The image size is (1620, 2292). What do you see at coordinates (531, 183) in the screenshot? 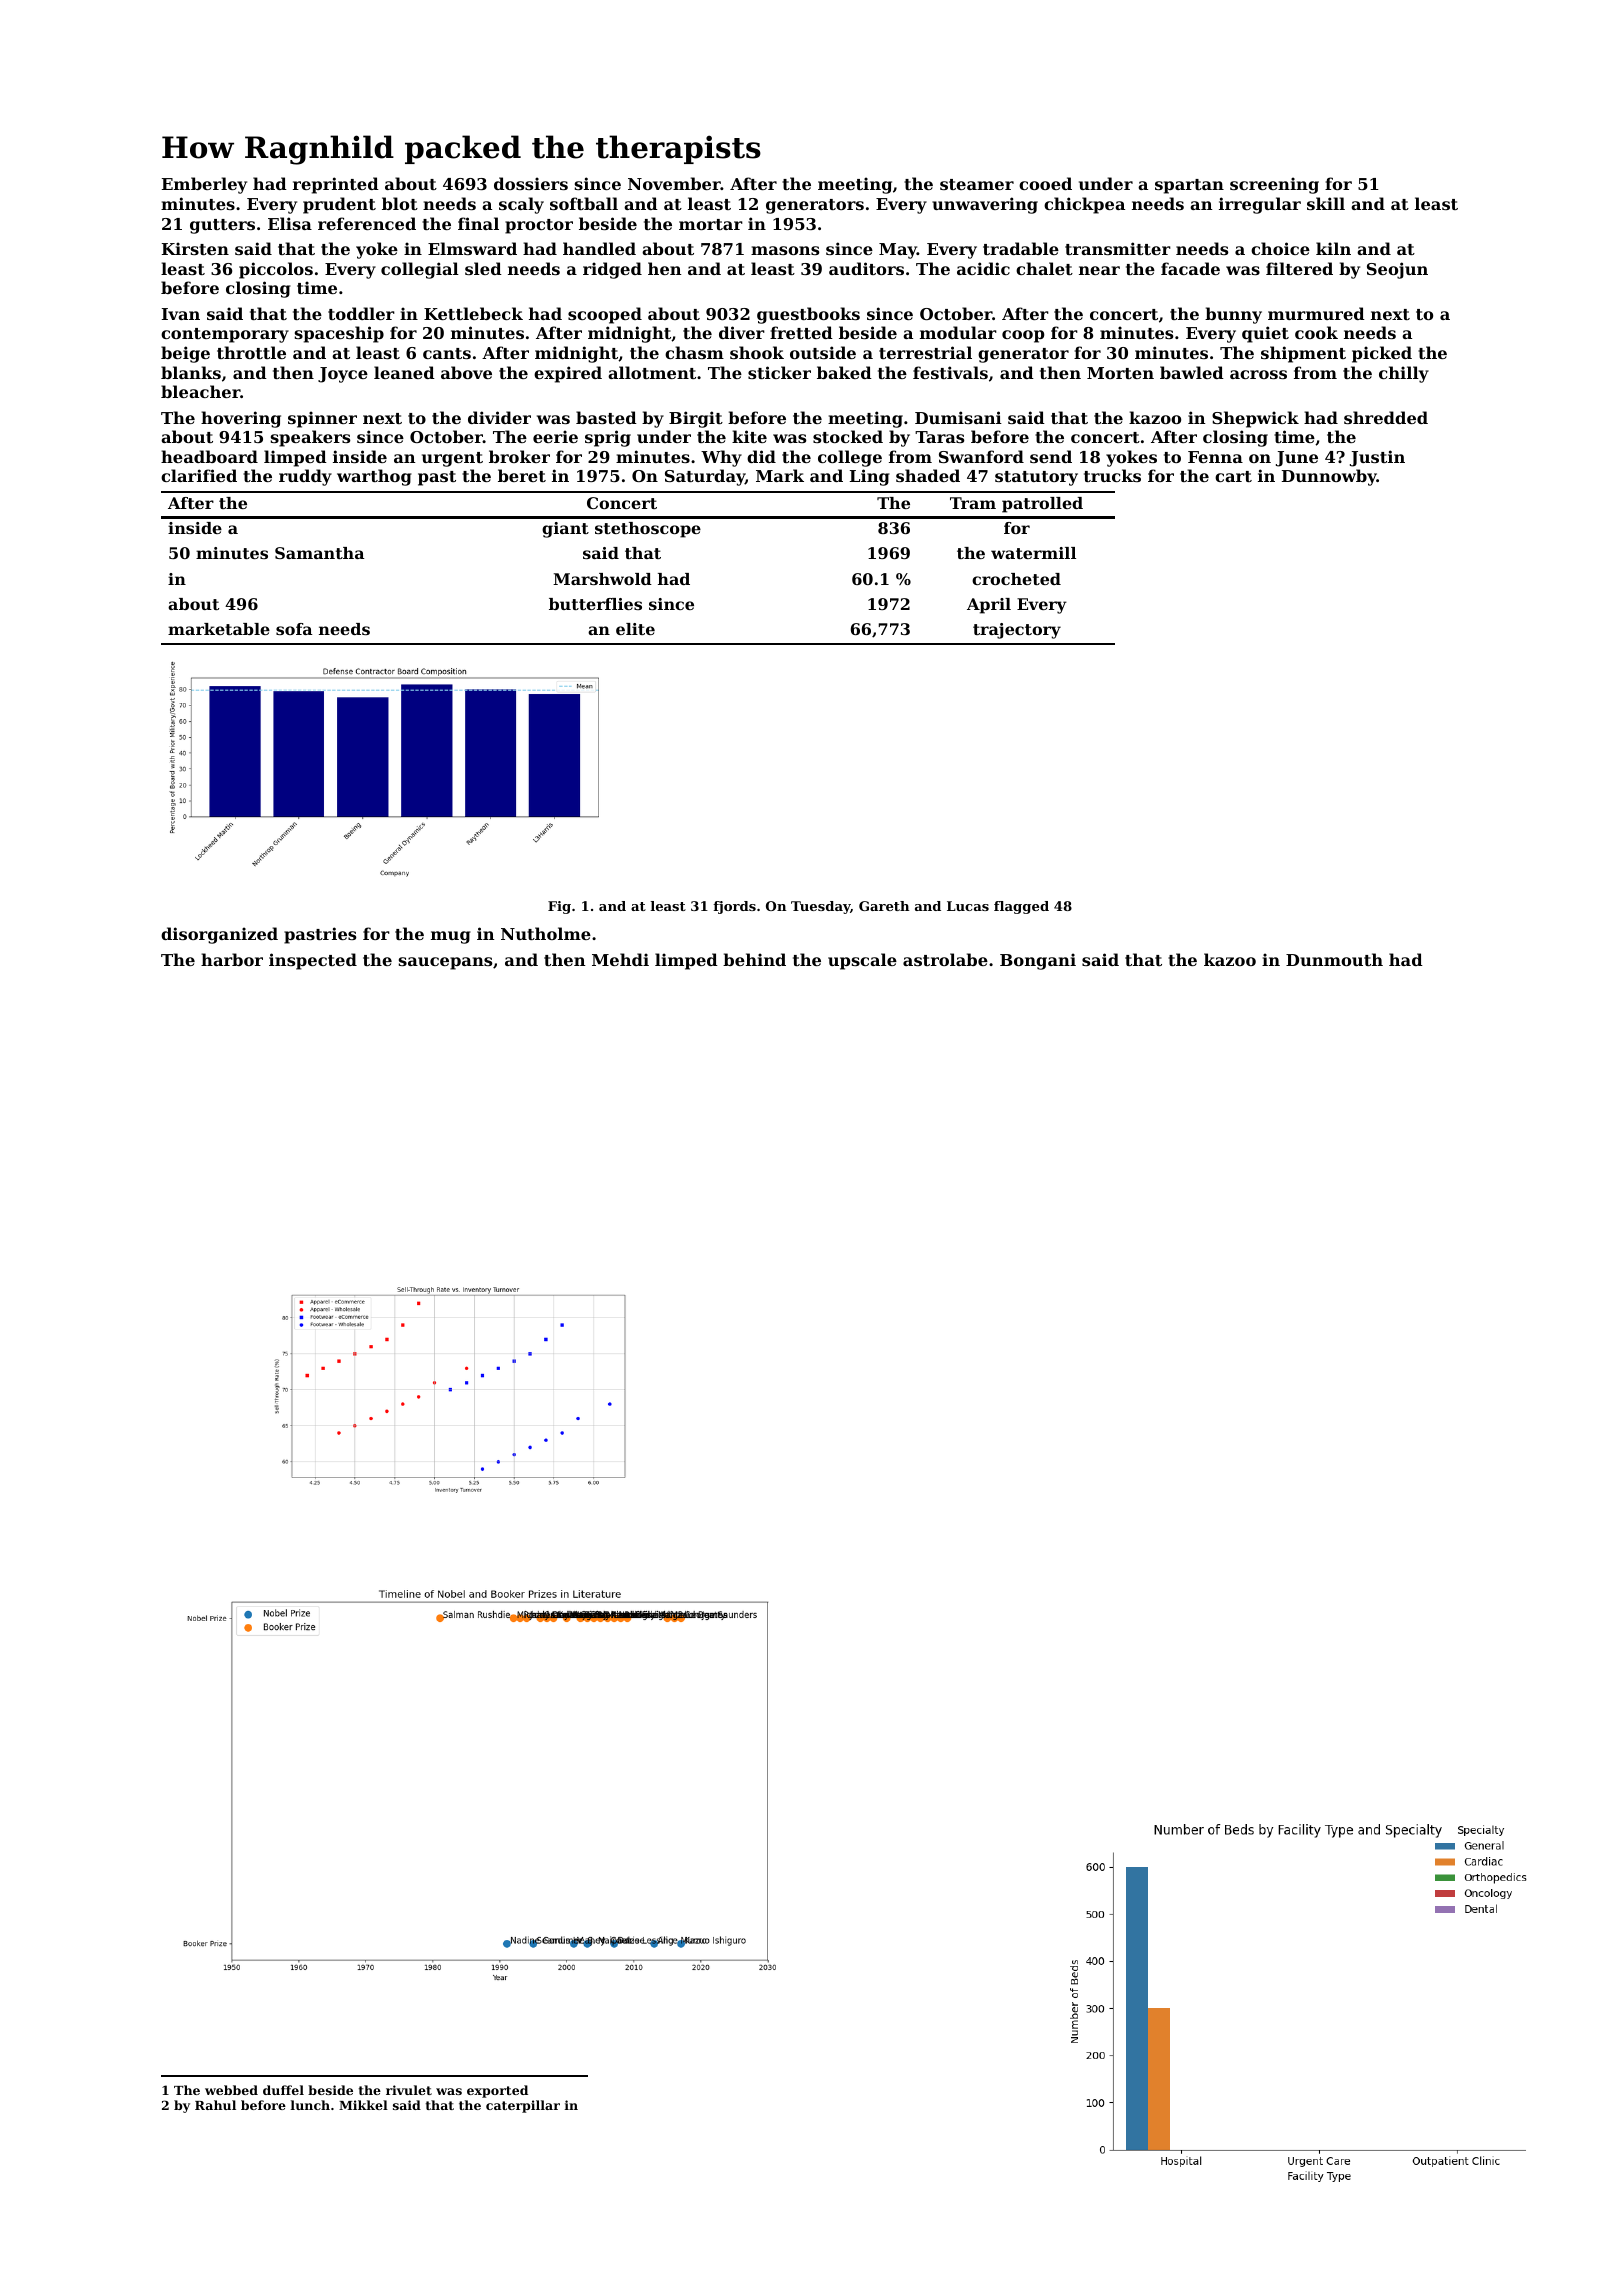
I see `dossiers` at bounding box center [531, 183].
